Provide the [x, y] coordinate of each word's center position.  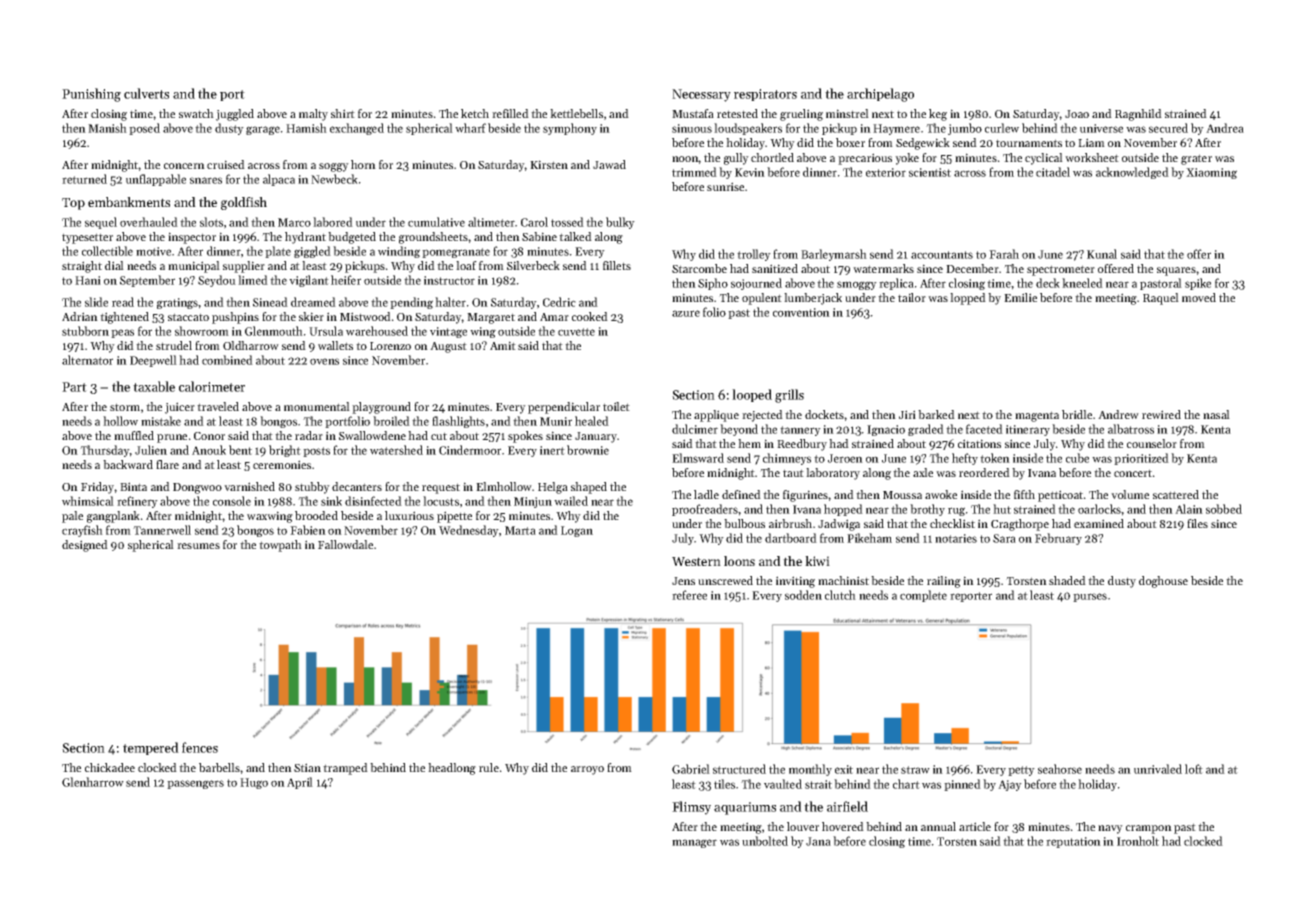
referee [689, 595]
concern [184, 166]
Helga [553, 488]
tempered [151, 748]
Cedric [559, 302]
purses [1090, 597]
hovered [843, 826]
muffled [134, 435]
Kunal [1102, 254]
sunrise [725, 186]
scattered [1176, 494]
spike [1198, 284]
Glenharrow [93, 782]
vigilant [309, 281]
